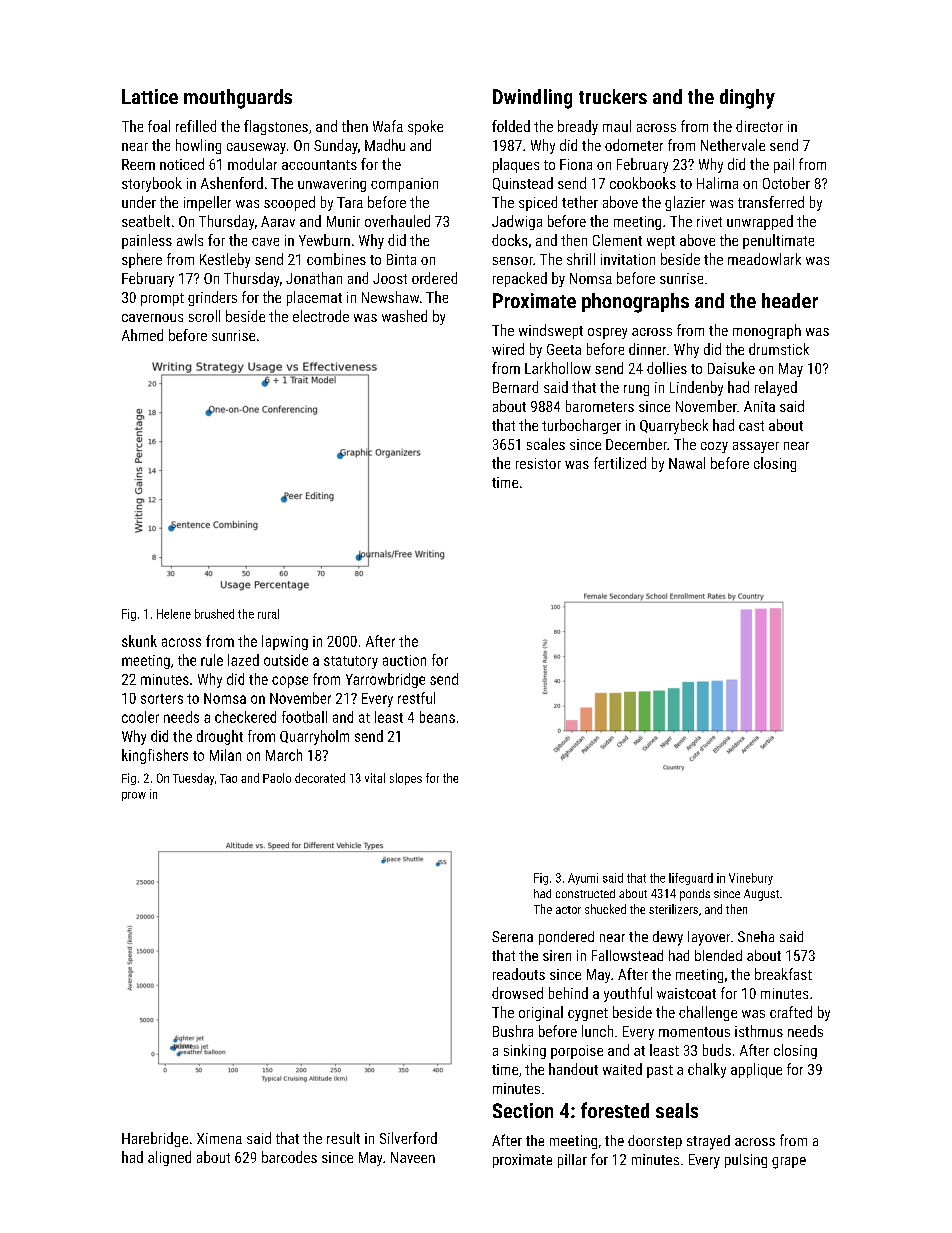  What do you see at coordinates (321, 316) in the screenshot?
I see `electrode` at bounding box center [321, 316].
